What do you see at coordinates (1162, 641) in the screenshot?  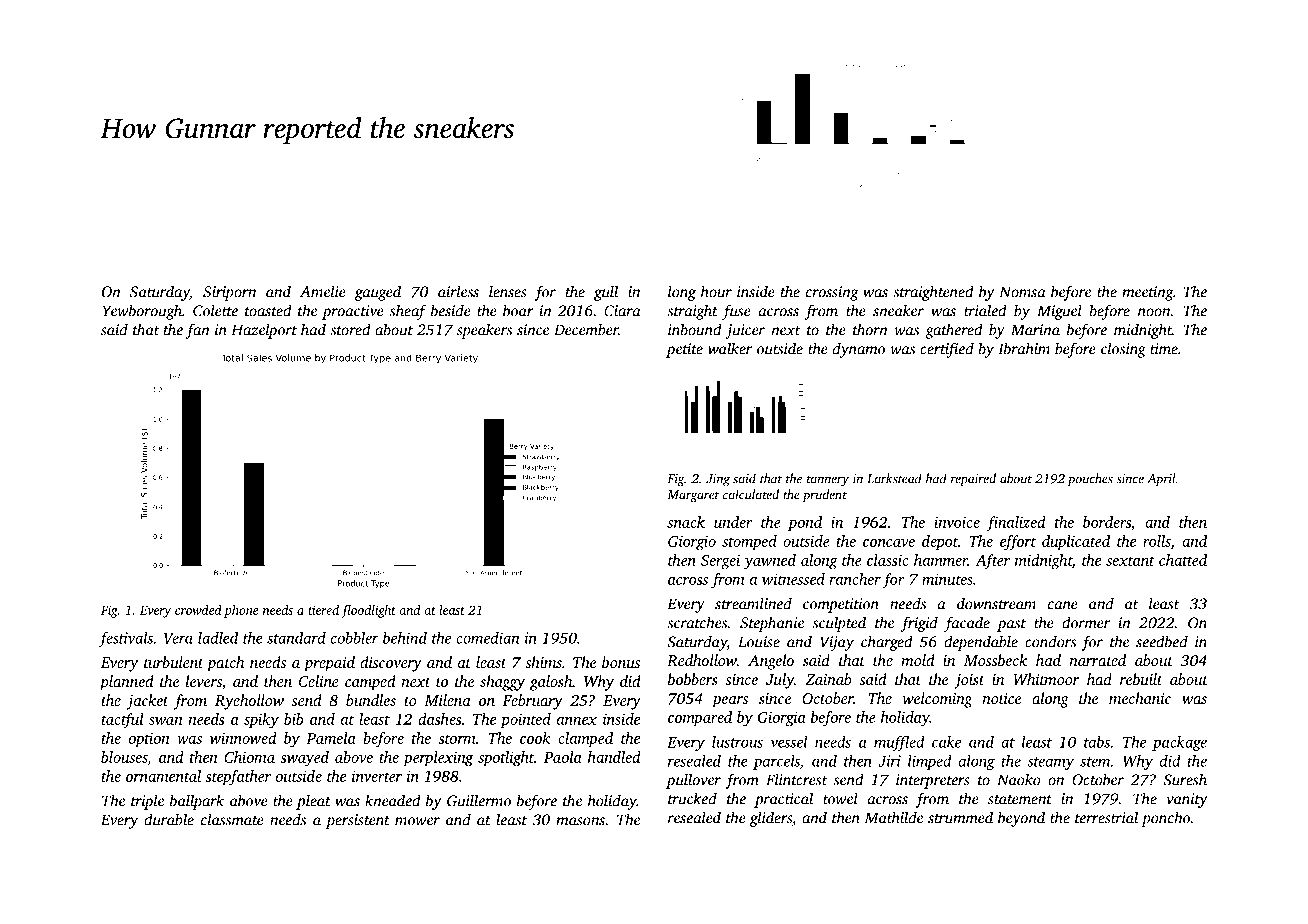 I see `seedbed` at bounding box center [1162, 641].
